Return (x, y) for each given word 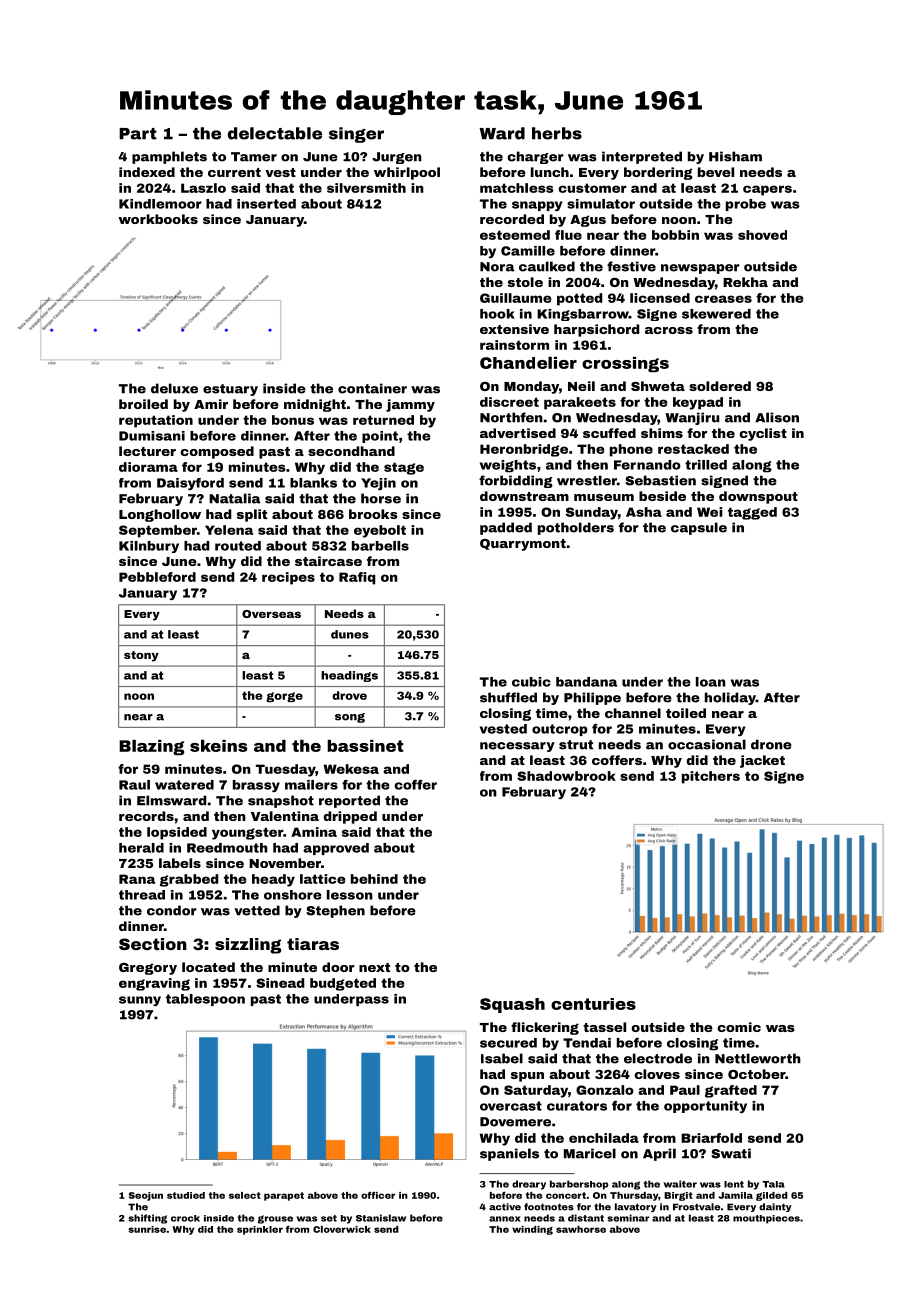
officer (378, 1195)
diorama (148, 467)
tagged (752, 513)
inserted (266, 204)
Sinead (280, 983)
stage (404, 468)
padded (506, 528)
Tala (773, 1184)
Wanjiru (692, 418)
